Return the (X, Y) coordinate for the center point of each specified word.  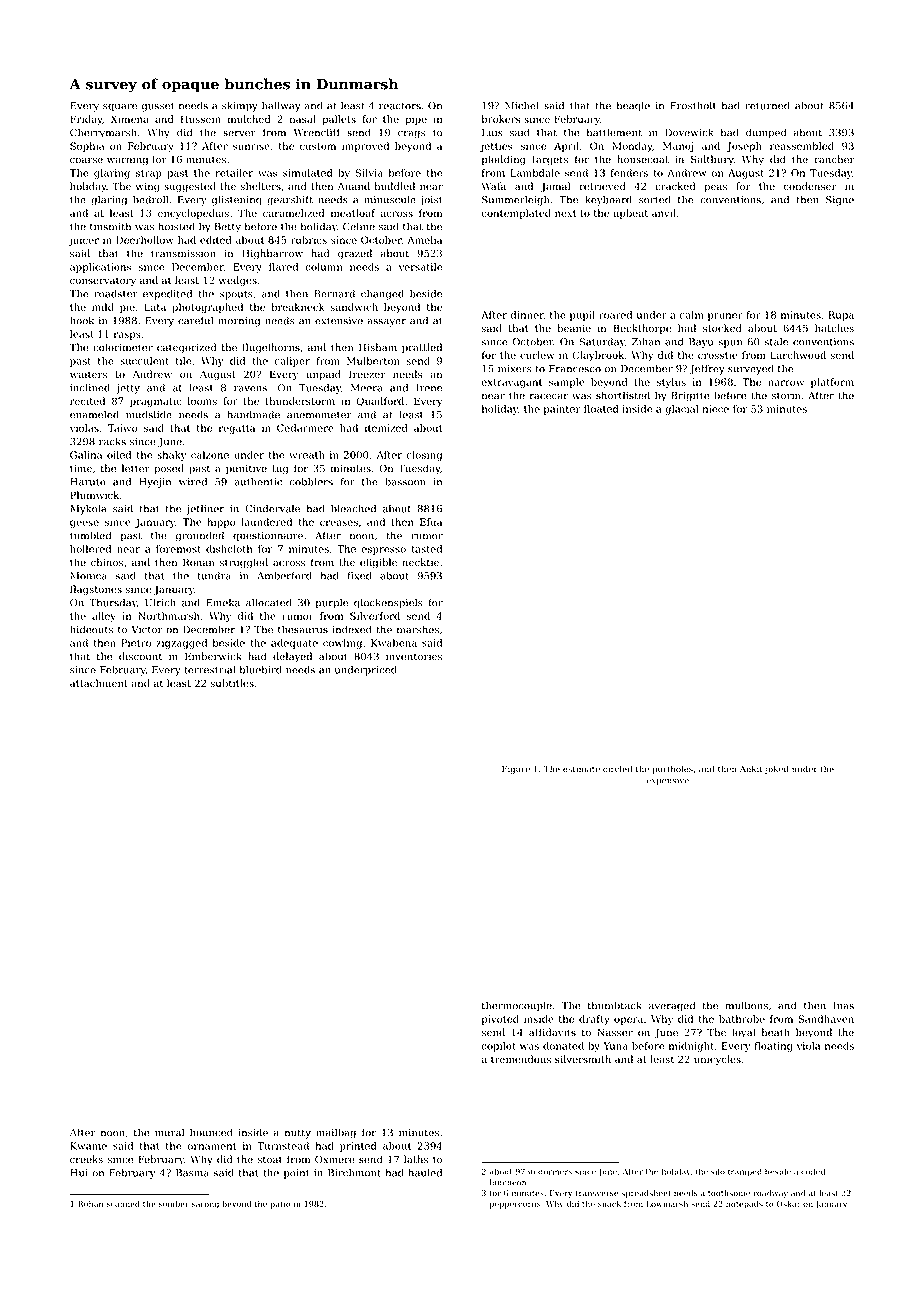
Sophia (87, 147)
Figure (516, 770)
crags (411, 135)
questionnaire (268, 537)
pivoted (500, 1020)
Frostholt (693, 105)
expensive (667, 781)
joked (776, 769)
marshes (418, 629)
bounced (211, 1132)
